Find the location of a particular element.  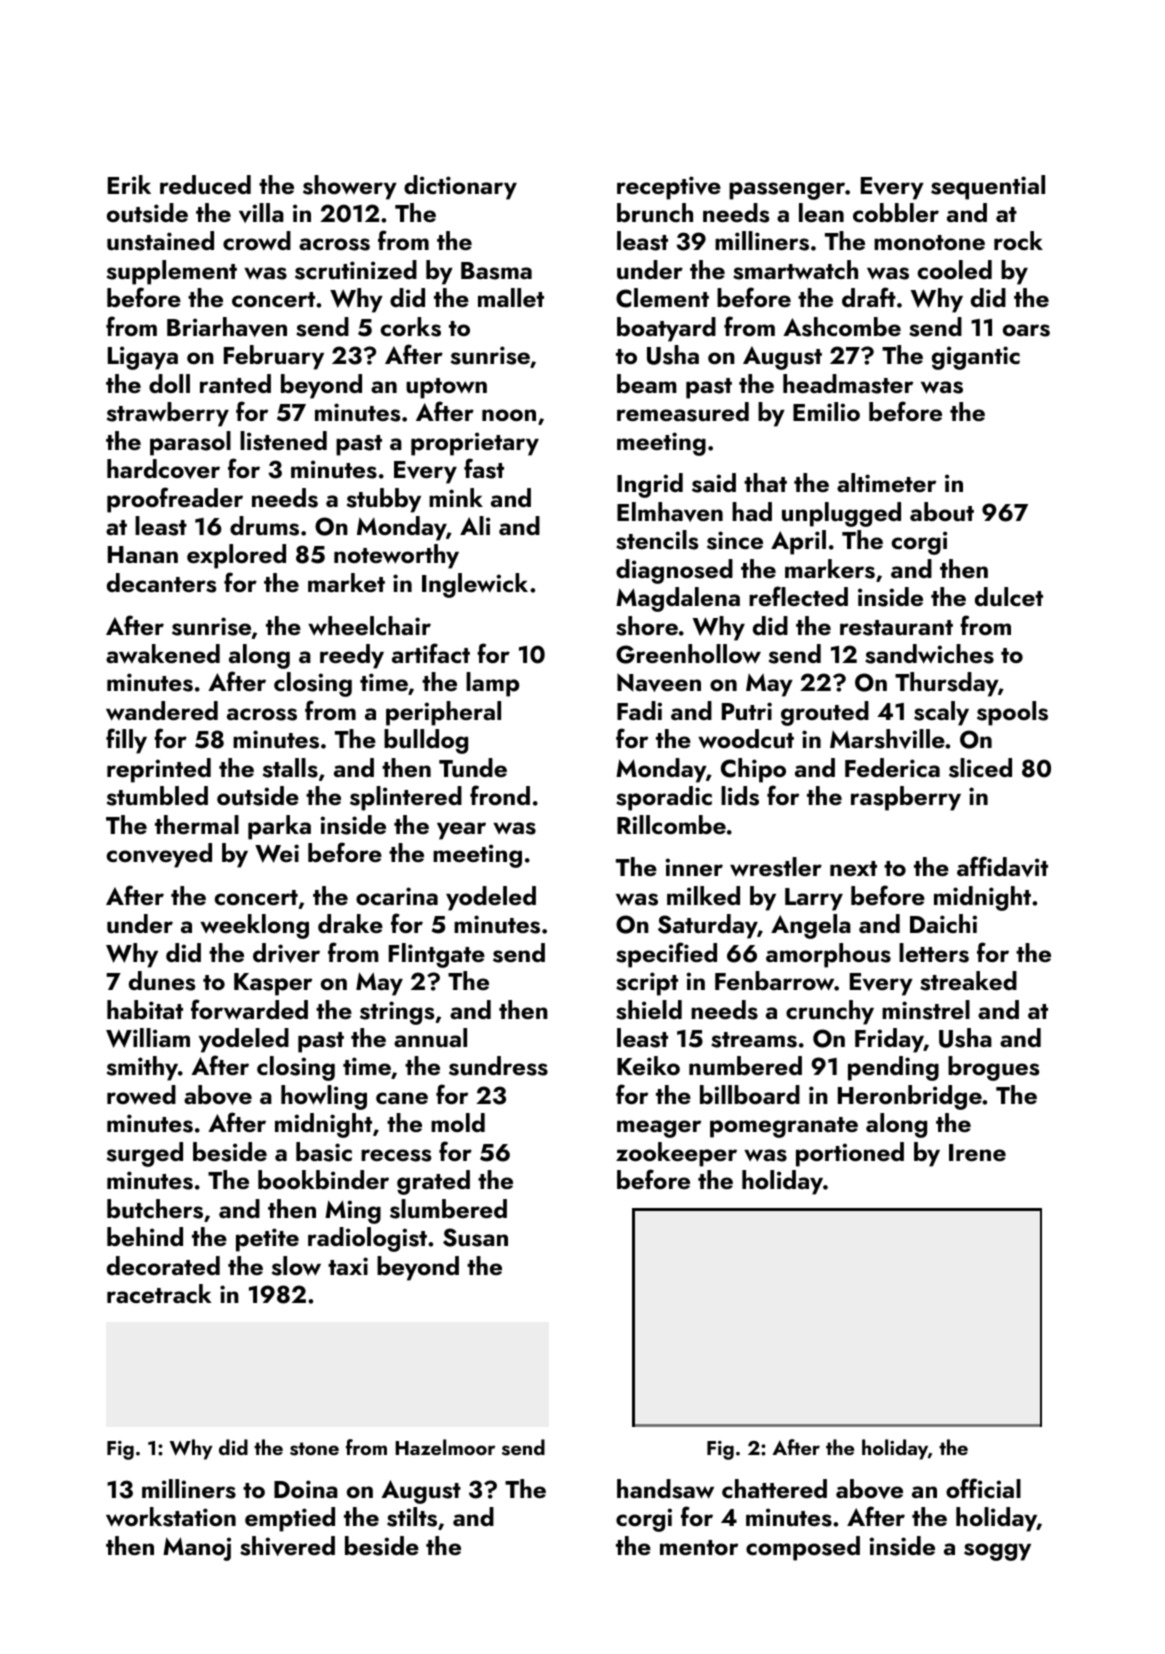

sequential is located at coordinates (988, 187).
